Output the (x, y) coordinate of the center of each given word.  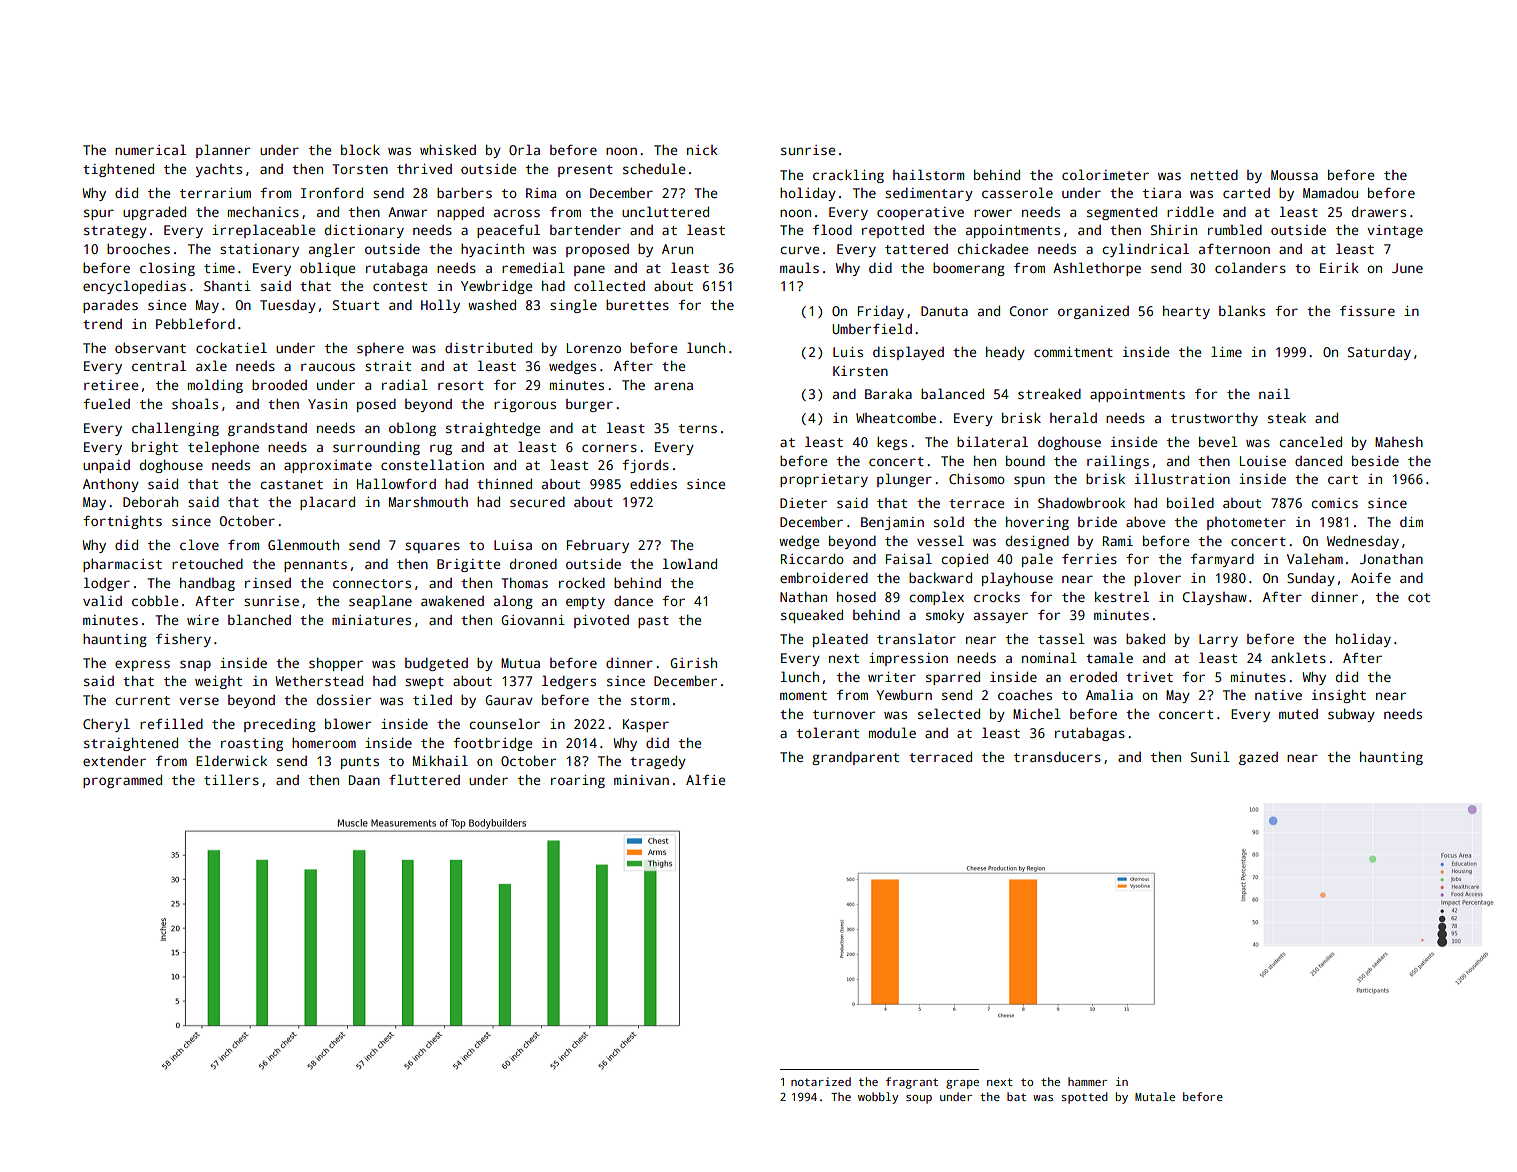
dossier (344, 699)
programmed (122, 781)
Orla (524, 149)
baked (1145, 638)
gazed (1258, 758)
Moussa (1294, 175)
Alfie (705, 779)
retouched (207, 564)
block (360, 149)
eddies (653, 484)
